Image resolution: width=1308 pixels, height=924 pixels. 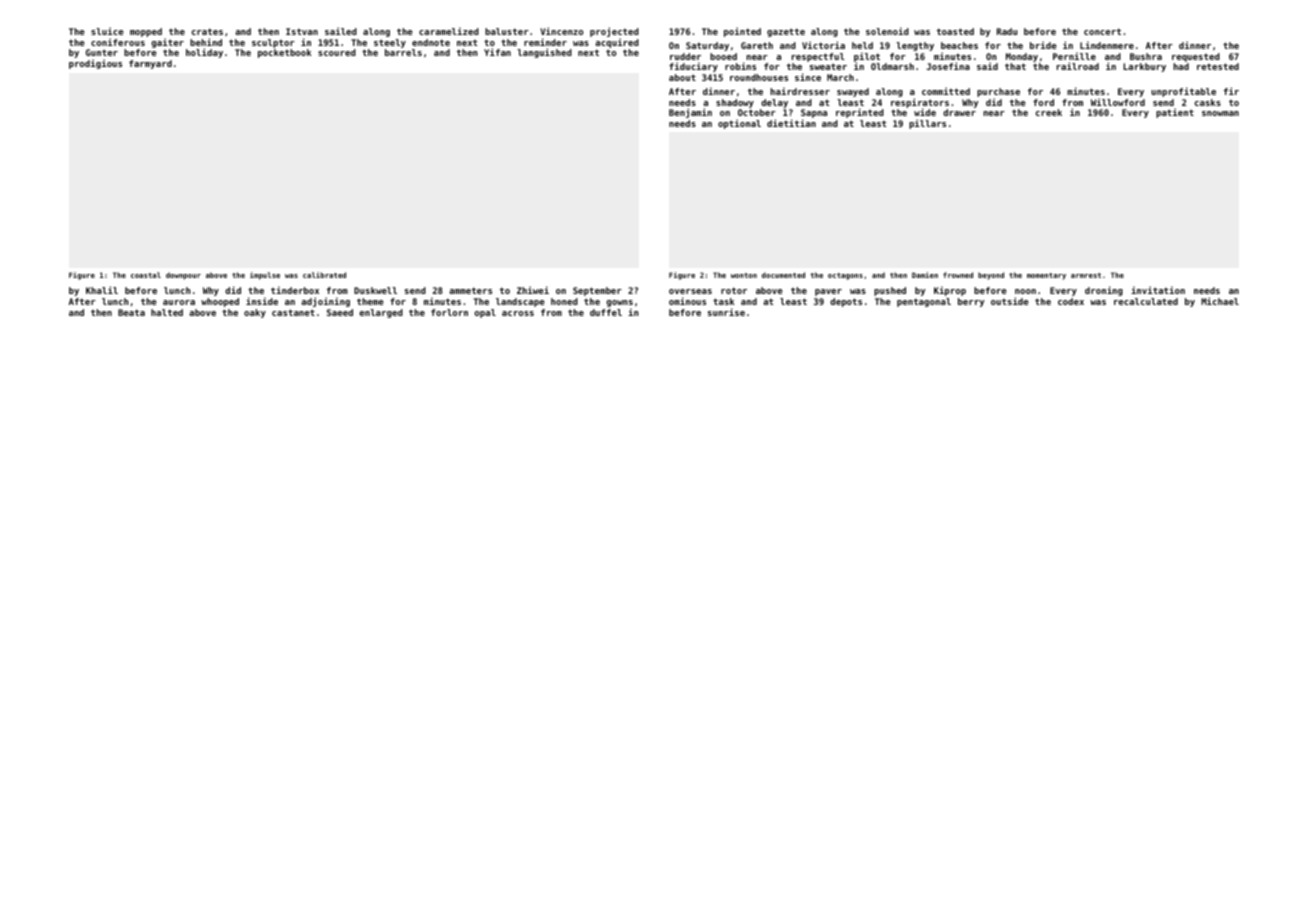 I want to click on recalculated, so click(x=1146, y=301).
